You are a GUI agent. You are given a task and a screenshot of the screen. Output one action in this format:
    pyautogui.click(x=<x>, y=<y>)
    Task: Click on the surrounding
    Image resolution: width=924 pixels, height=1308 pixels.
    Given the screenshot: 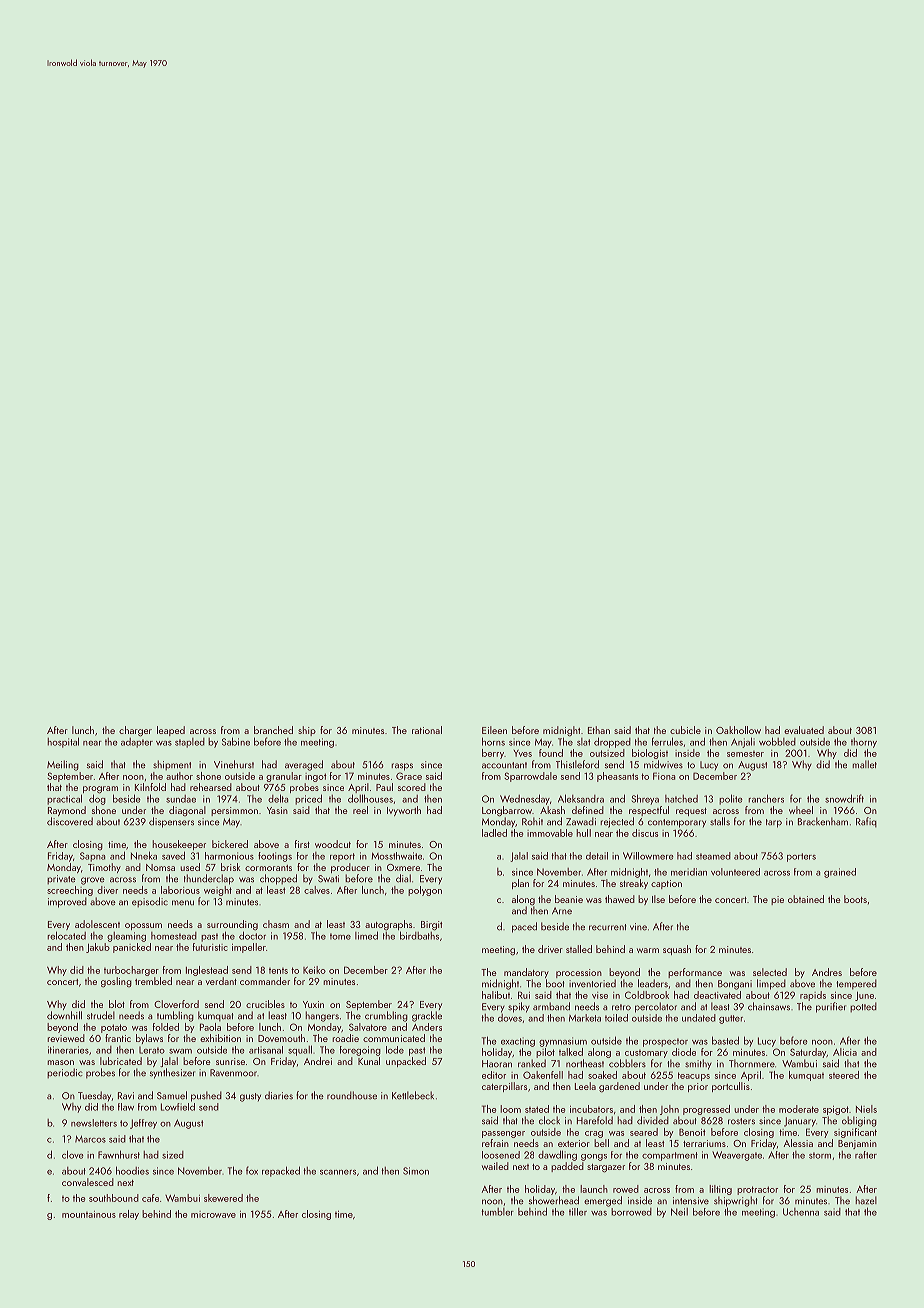 What is the action you would take?
    pyautogui.click(x=232, y=925)
